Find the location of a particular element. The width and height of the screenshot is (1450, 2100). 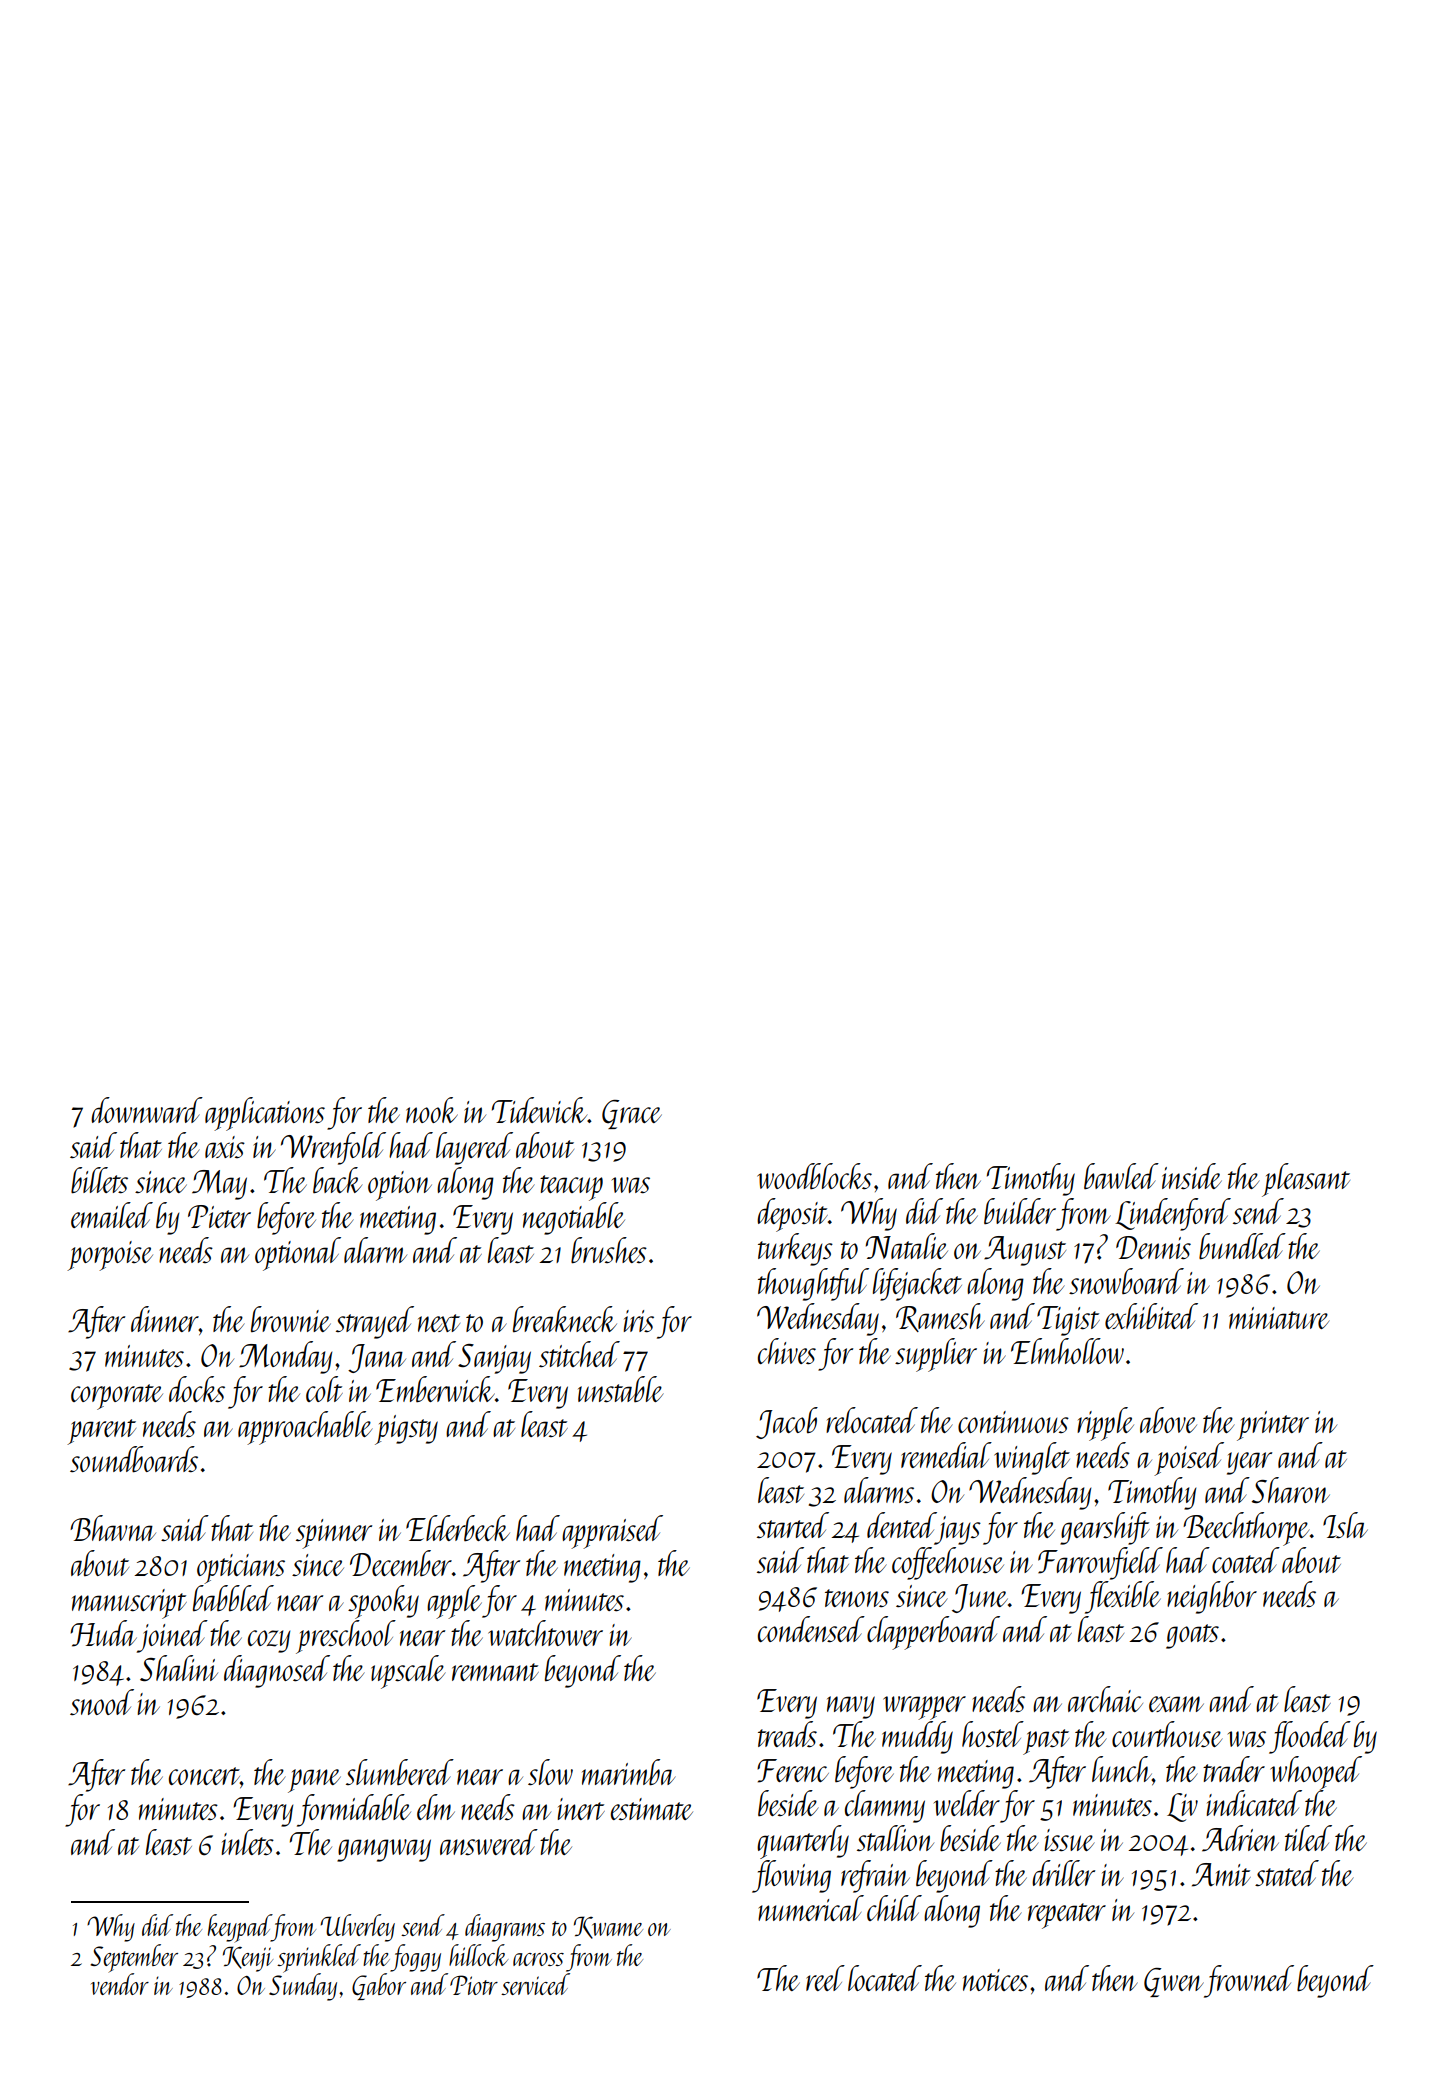

chives is located at coordinates (787, 1351).
